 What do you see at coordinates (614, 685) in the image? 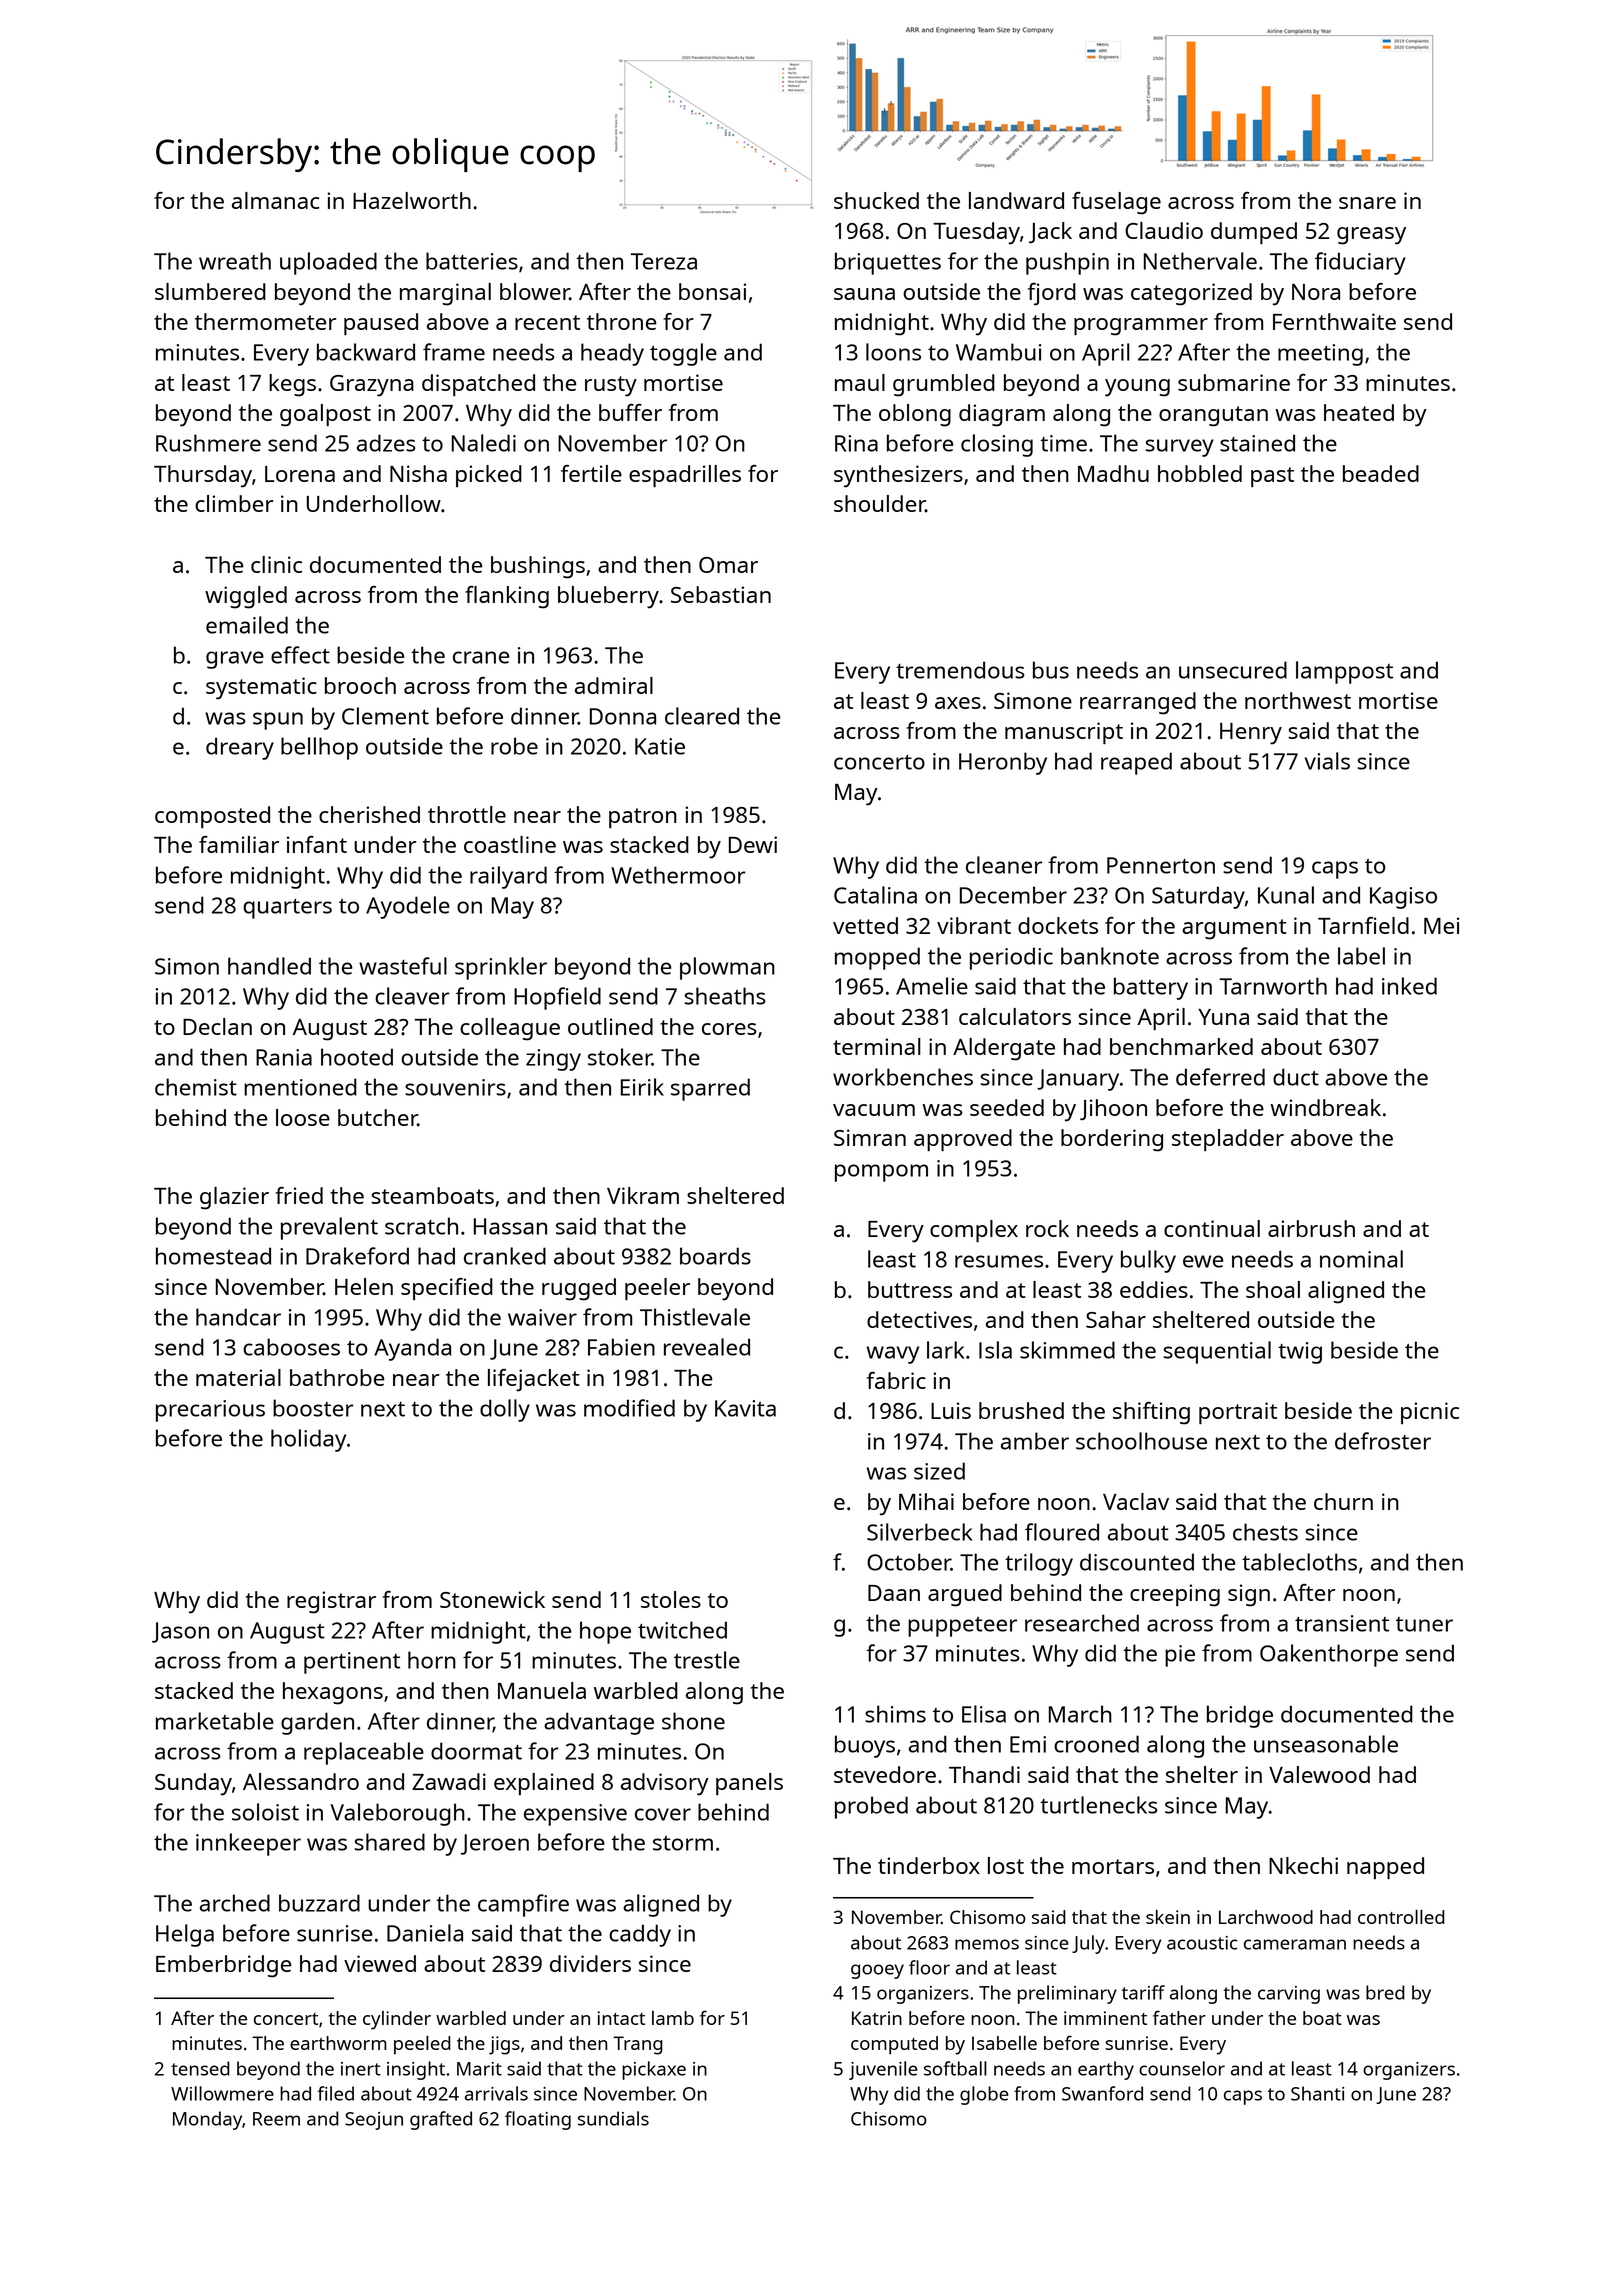
I see `admiral` at bounding box center [614, 685].
